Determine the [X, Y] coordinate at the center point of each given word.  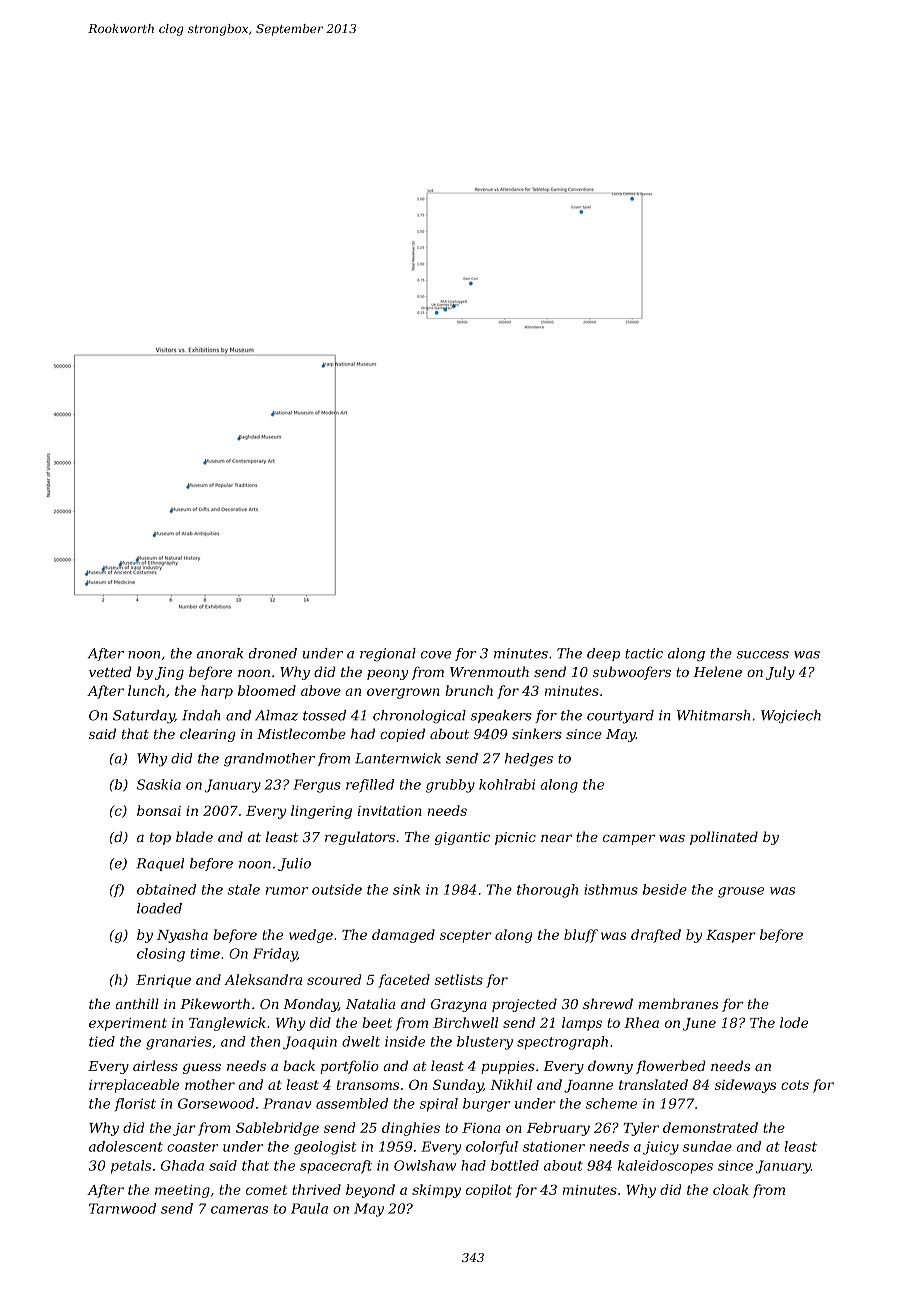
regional [388, 655]
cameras [239, 1210]
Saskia [159, 784]
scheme [611, 1103]
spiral [439, 1105]
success [762, 655]
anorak [220, 653]
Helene [717, 671]
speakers [501, 716]
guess [202, 1069]
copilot [489, 1191]
